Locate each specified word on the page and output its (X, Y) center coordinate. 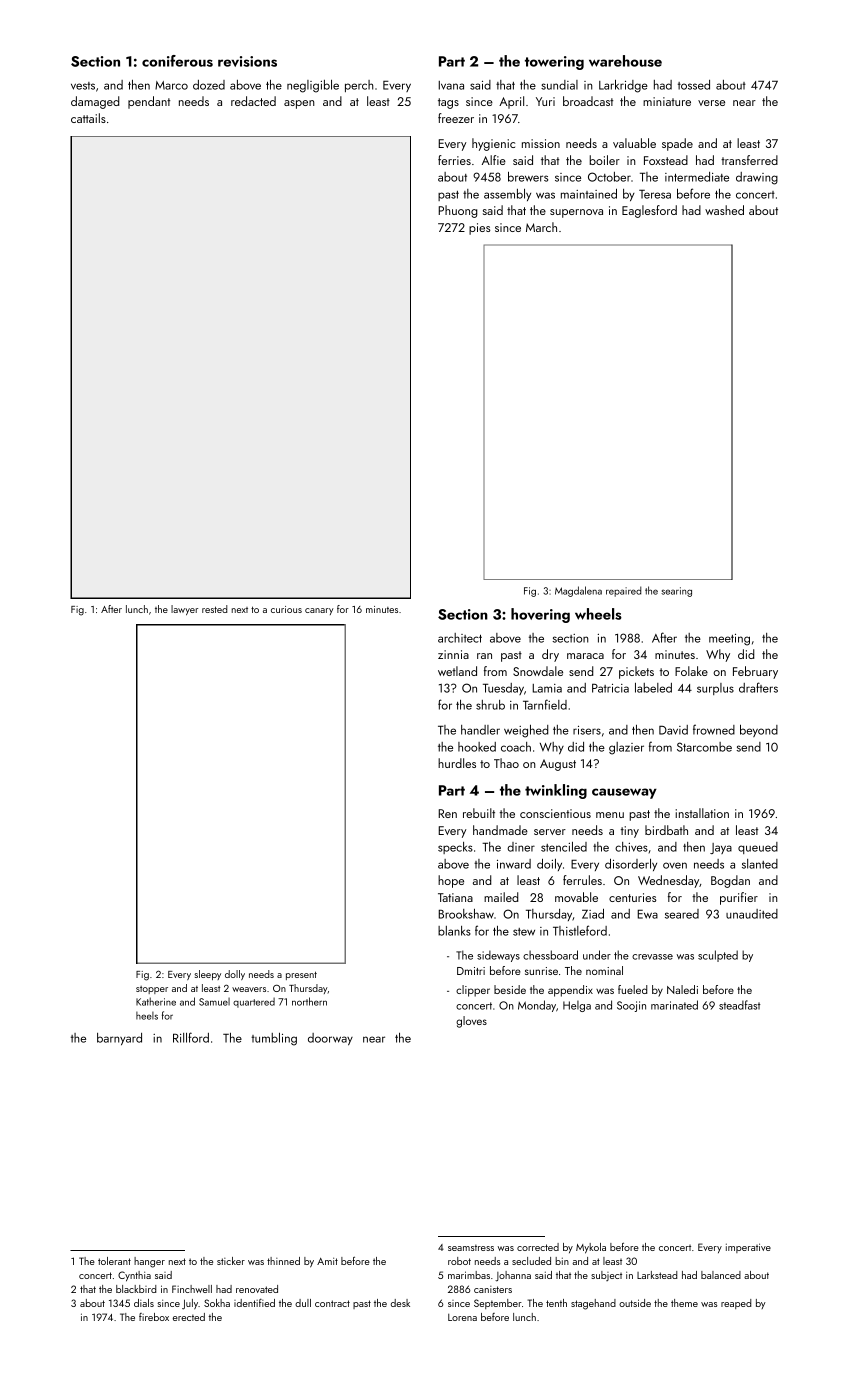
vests (83, 86)
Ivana (451, 85)
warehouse (625, 61)
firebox (154, 1317)
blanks (454, 931)
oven (675, 865)
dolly (235, 975)
